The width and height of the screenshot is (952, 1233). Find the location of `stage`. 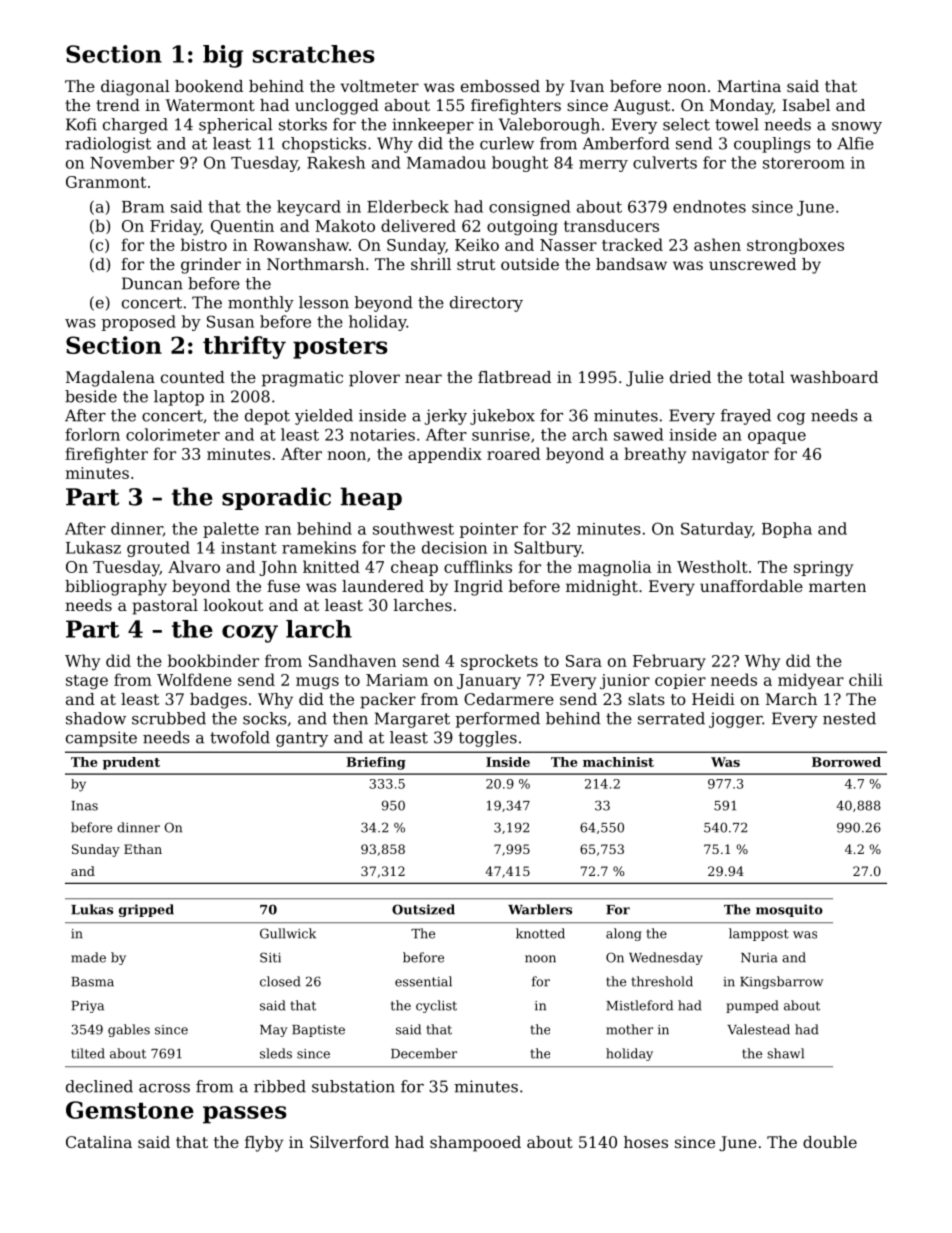

stage is located at coordinates (87, 682).
